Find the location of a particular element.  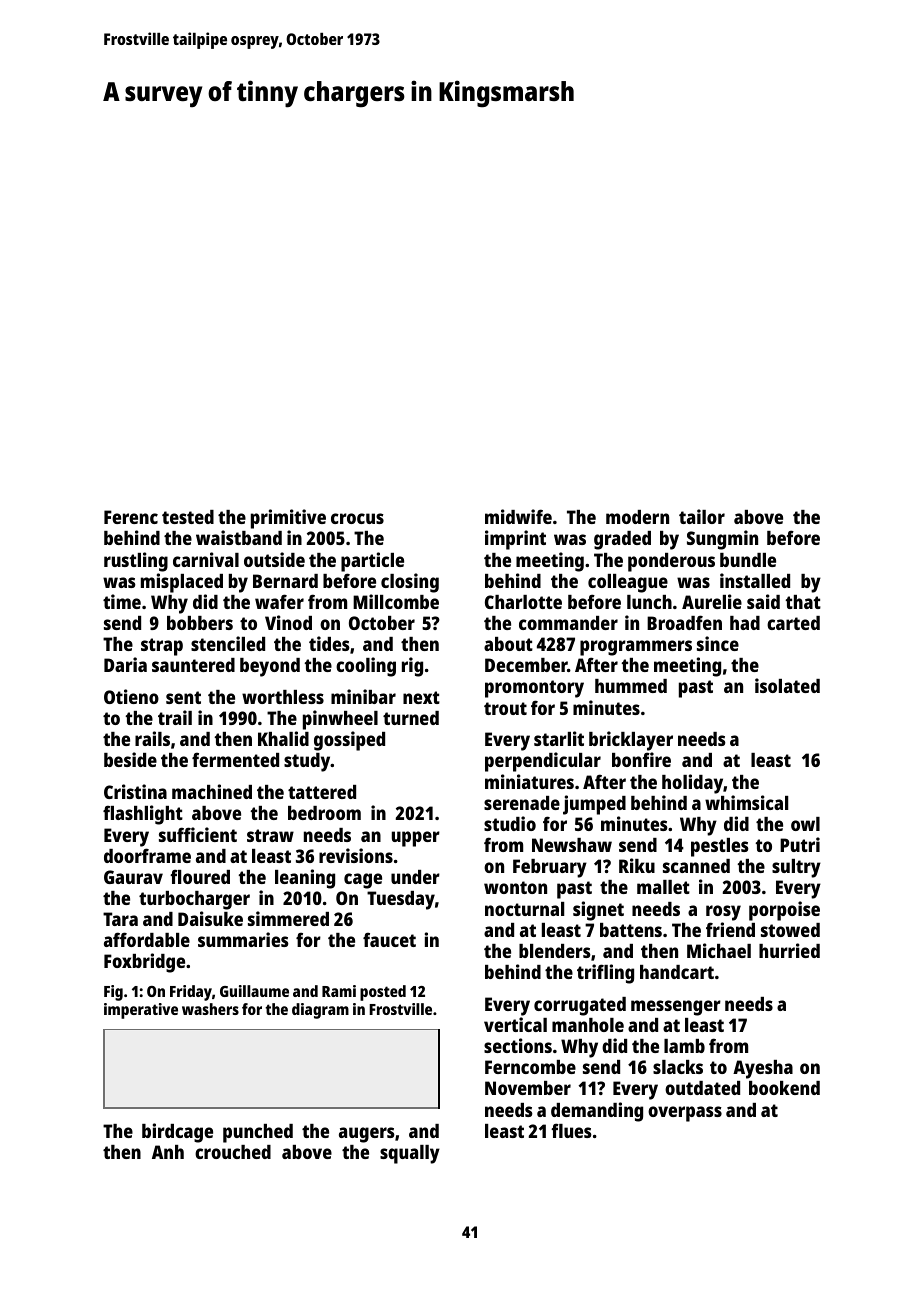

programmers is located at coordinates (636, 648).
